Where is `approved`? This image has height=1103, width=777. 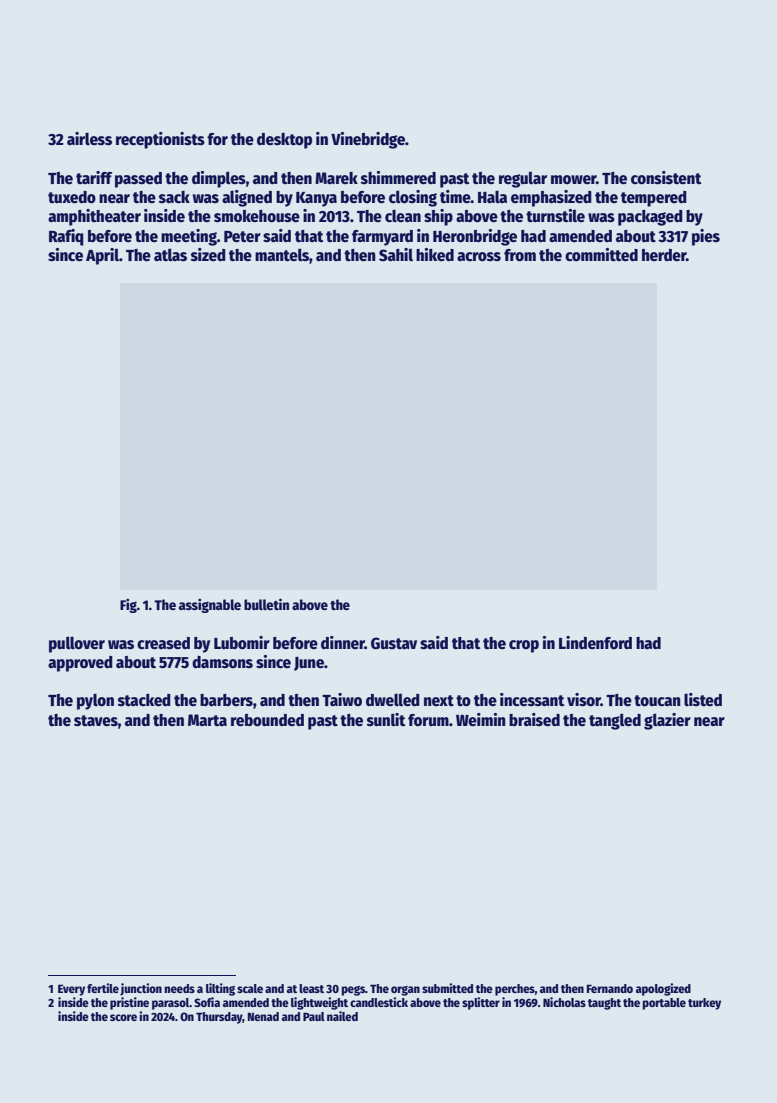
approved is located at coordinates (80, 664).
